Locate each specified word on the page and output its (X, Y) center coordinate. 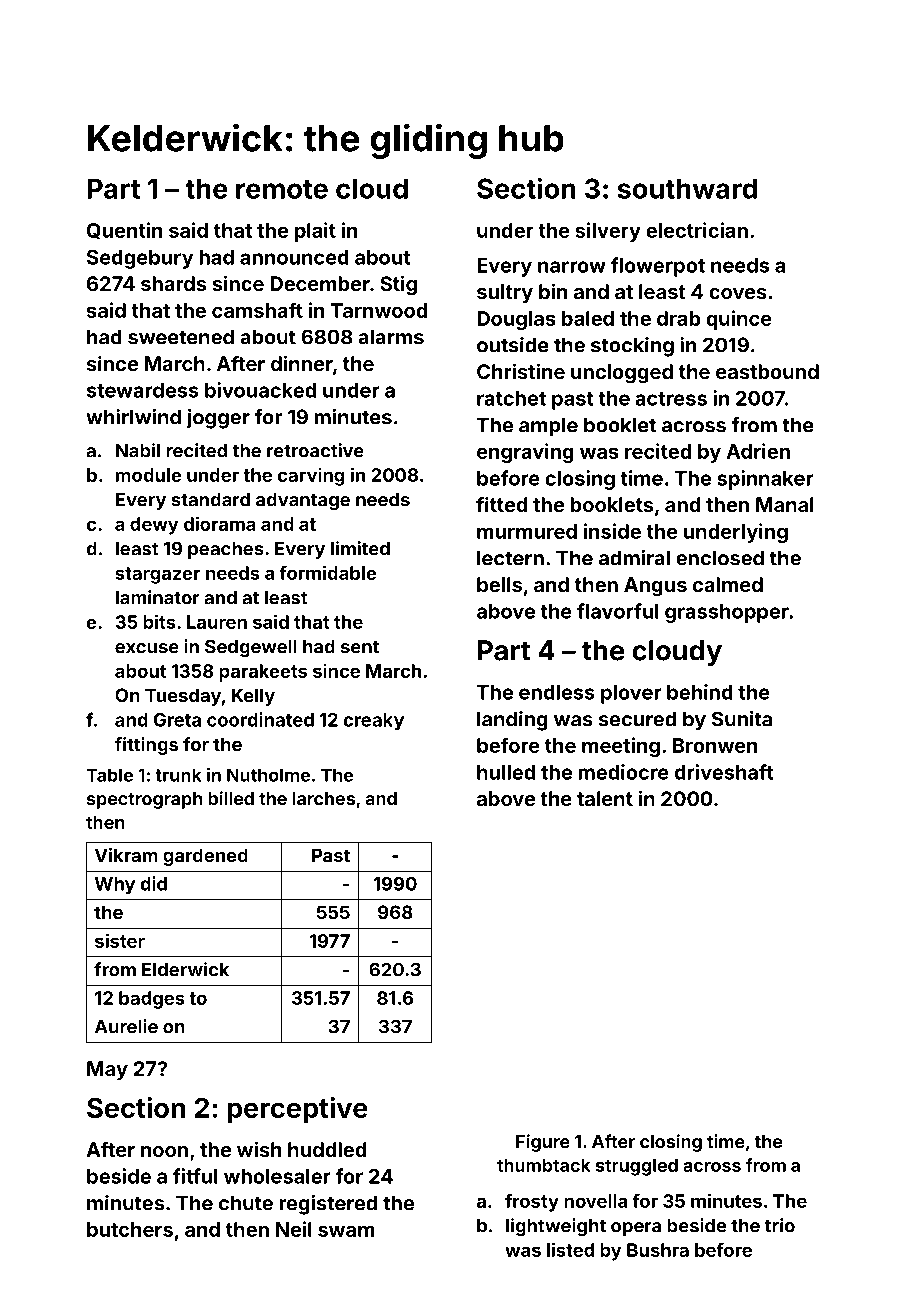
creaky (373, 722)
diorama (220, 523)
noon (164, 1151)
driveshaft (724, 772)
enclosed (720, 558)
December (320, 283)
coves (738, 293)
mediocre (623, 772)
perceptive (297, 1110)
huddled (327, 1149)
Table (109, 775)
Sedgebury (140, 259)
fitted (501, 504)
